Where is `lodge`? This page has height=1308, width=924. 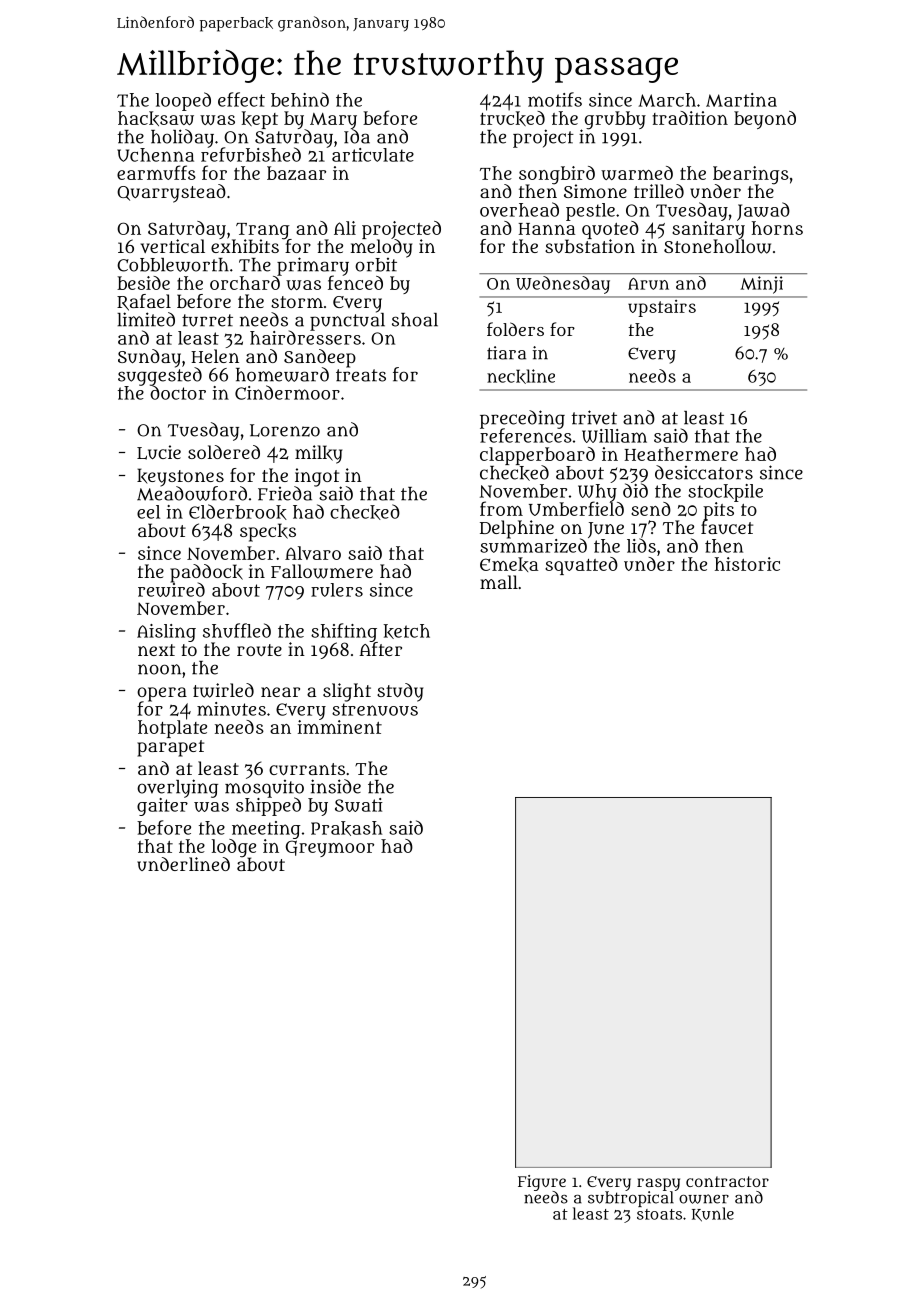
lodge is located at coordinates (234, 848).
